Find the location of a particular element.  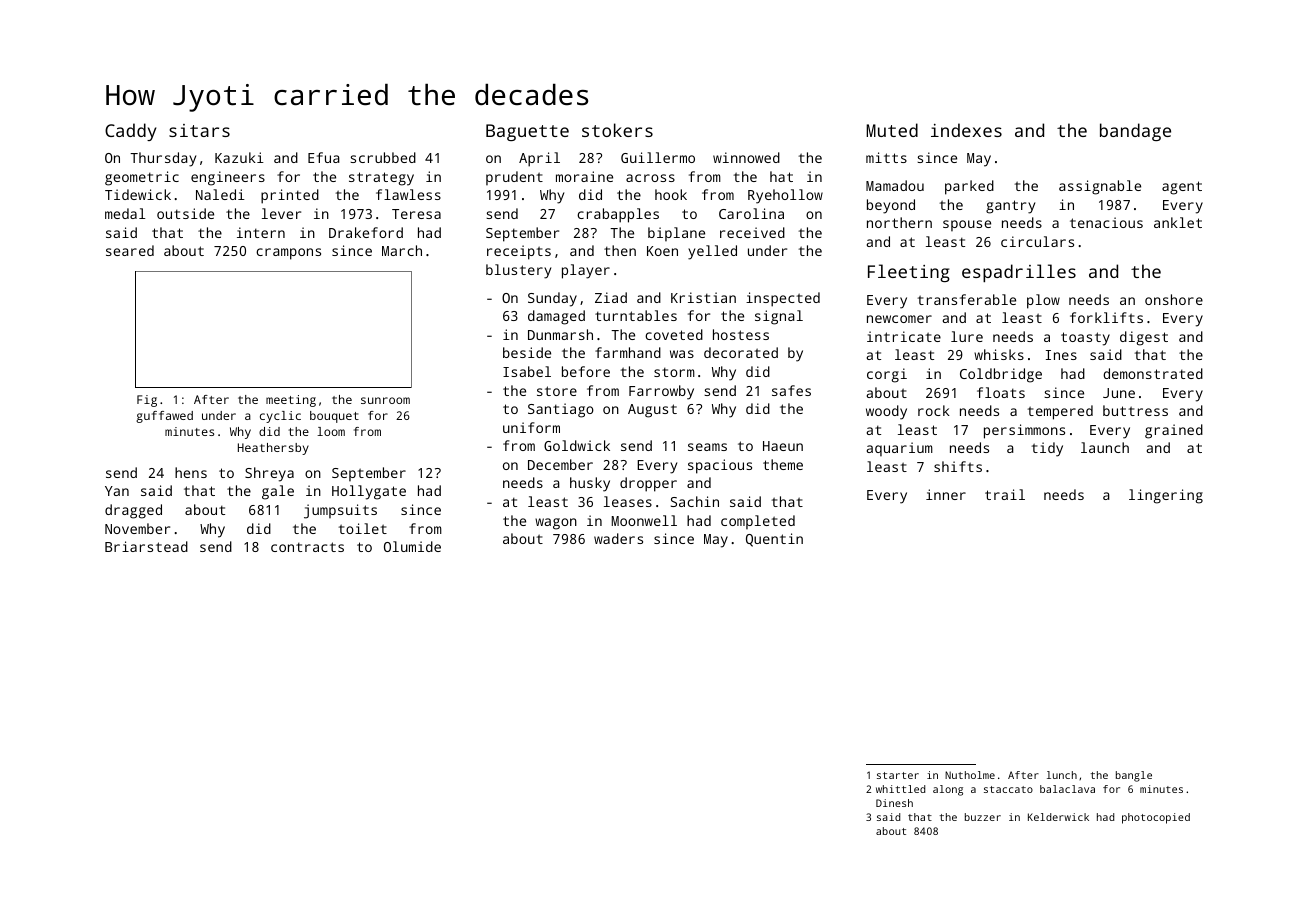

Baguette is located at coordinates (527, 132).
